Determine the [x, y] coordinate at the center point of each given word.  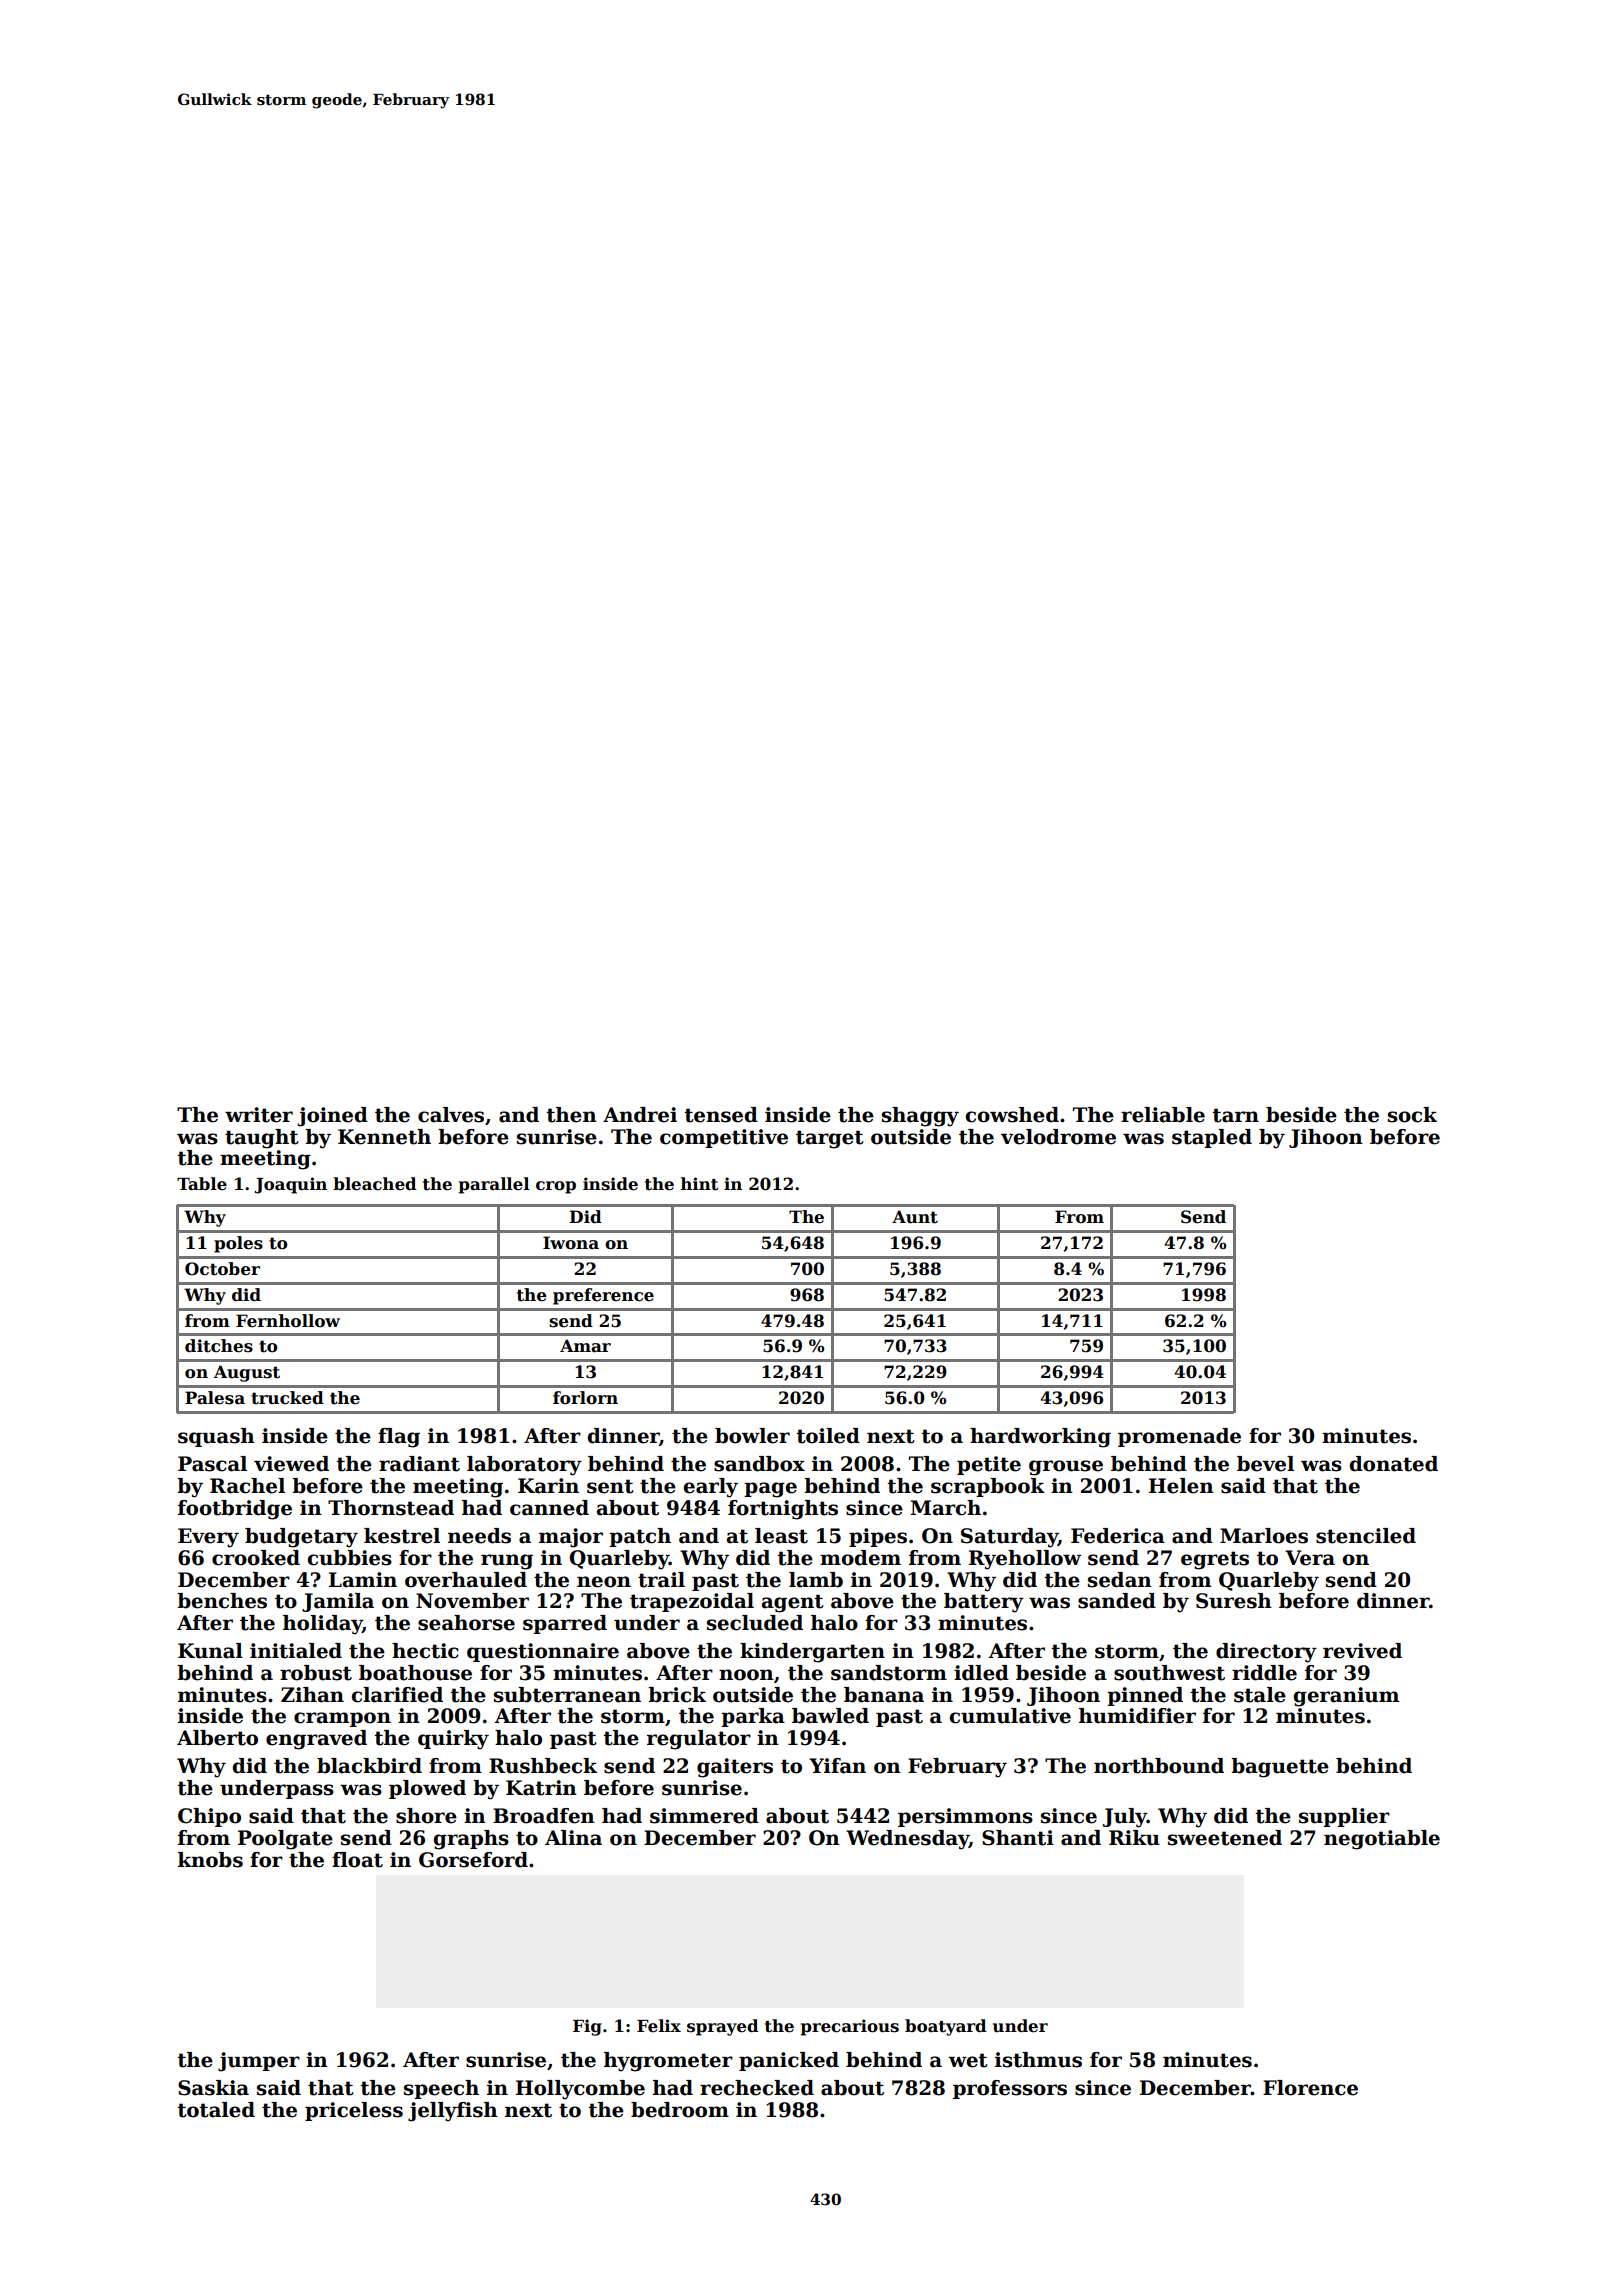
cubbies [349, 1558]
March [945, 1508]
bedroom [680, 2110]
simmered [704, 1816]
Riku [1134, 1838]
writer [259, 1115]
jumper [259, 2062]
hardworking [1040, 1438]
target [830, 1139]
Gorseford [473, 1860]
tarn [1235, 1115]
